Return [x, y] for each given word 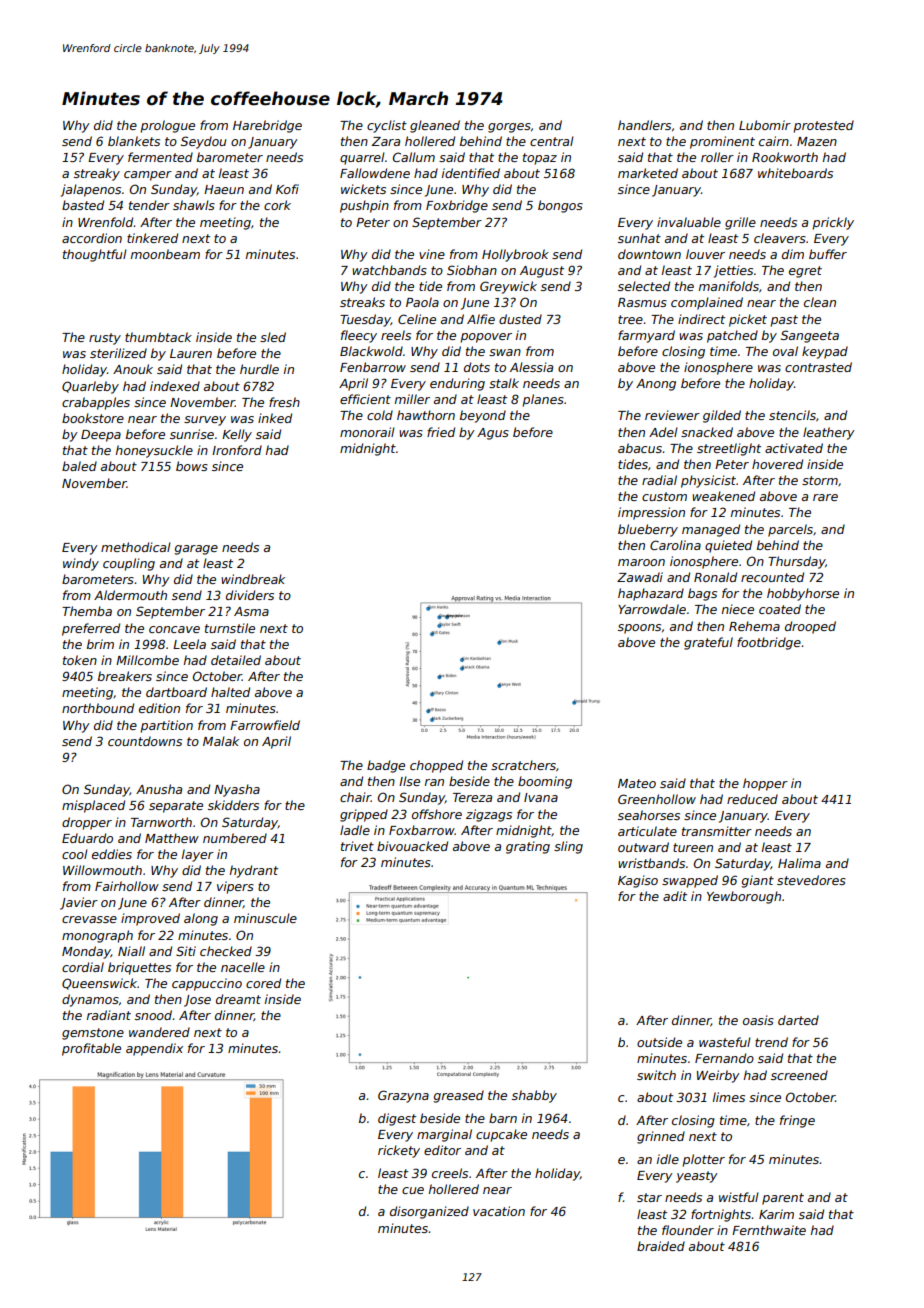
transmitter [717, 831]
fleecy [359, 336]
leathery [829, 433]
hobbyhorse [803, 594]
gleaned [435, 126]
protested [823, 126]
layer [198, 855]
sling [568, 847]
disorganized [429, 1212]
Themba [87, 611]
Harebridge [267, 126]
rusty [105, 339]
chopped [436, 766]
